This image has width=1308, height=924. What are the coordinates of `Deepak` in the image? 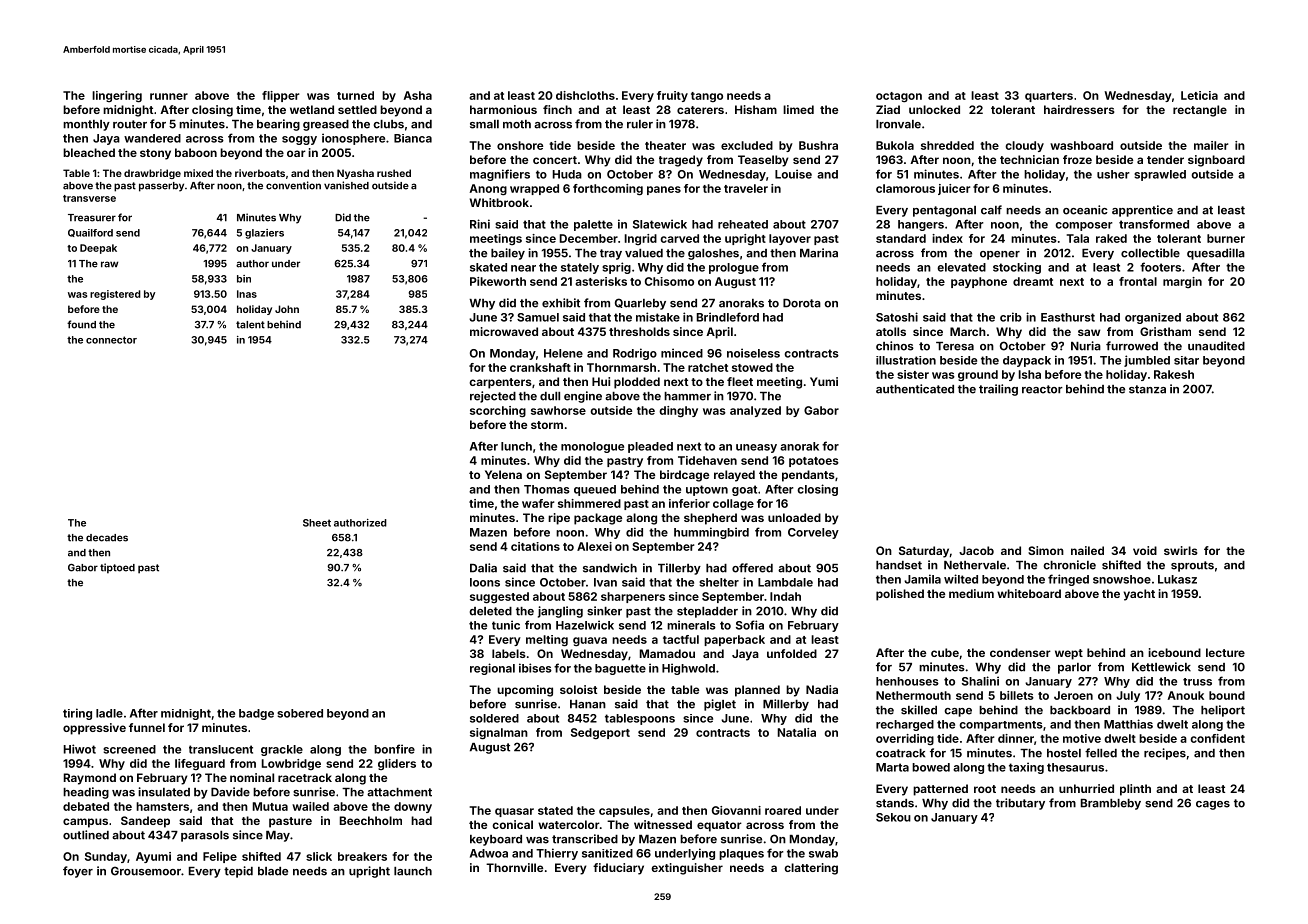 It's located at (98, 249).
